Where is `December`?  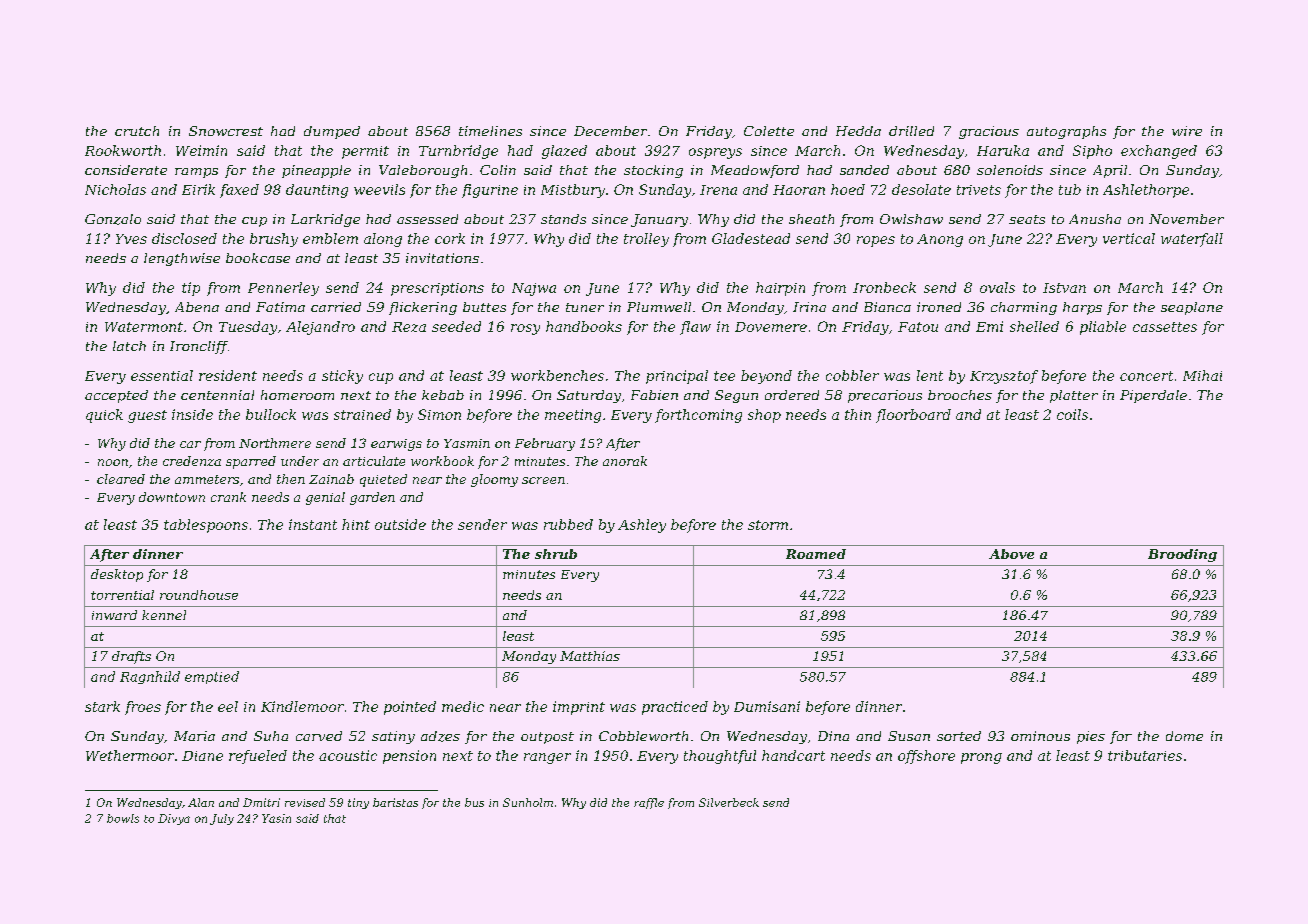
December is located at coordinates (610, 131).
